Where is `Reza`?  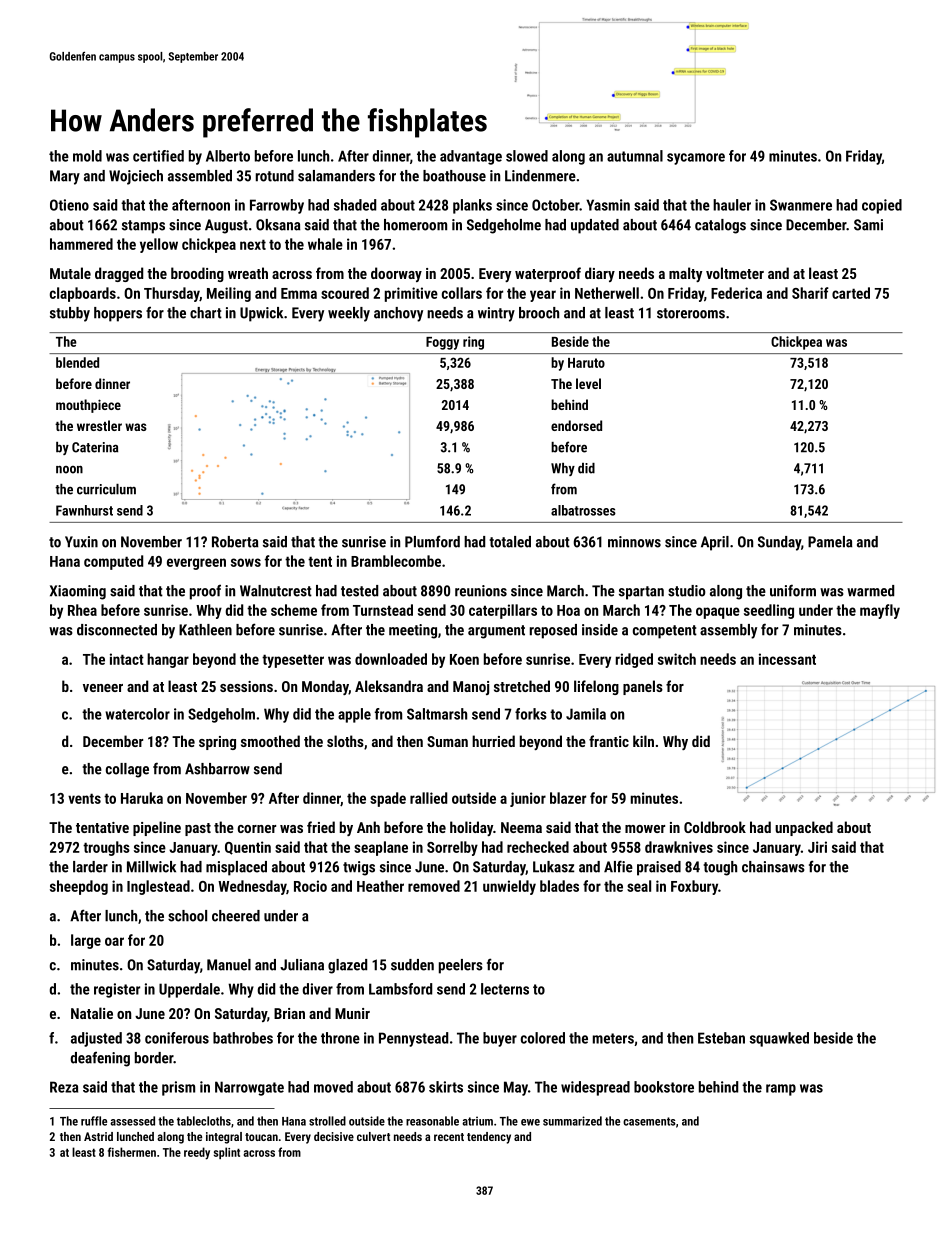 Reza is located at coordinates (64, 1087).
